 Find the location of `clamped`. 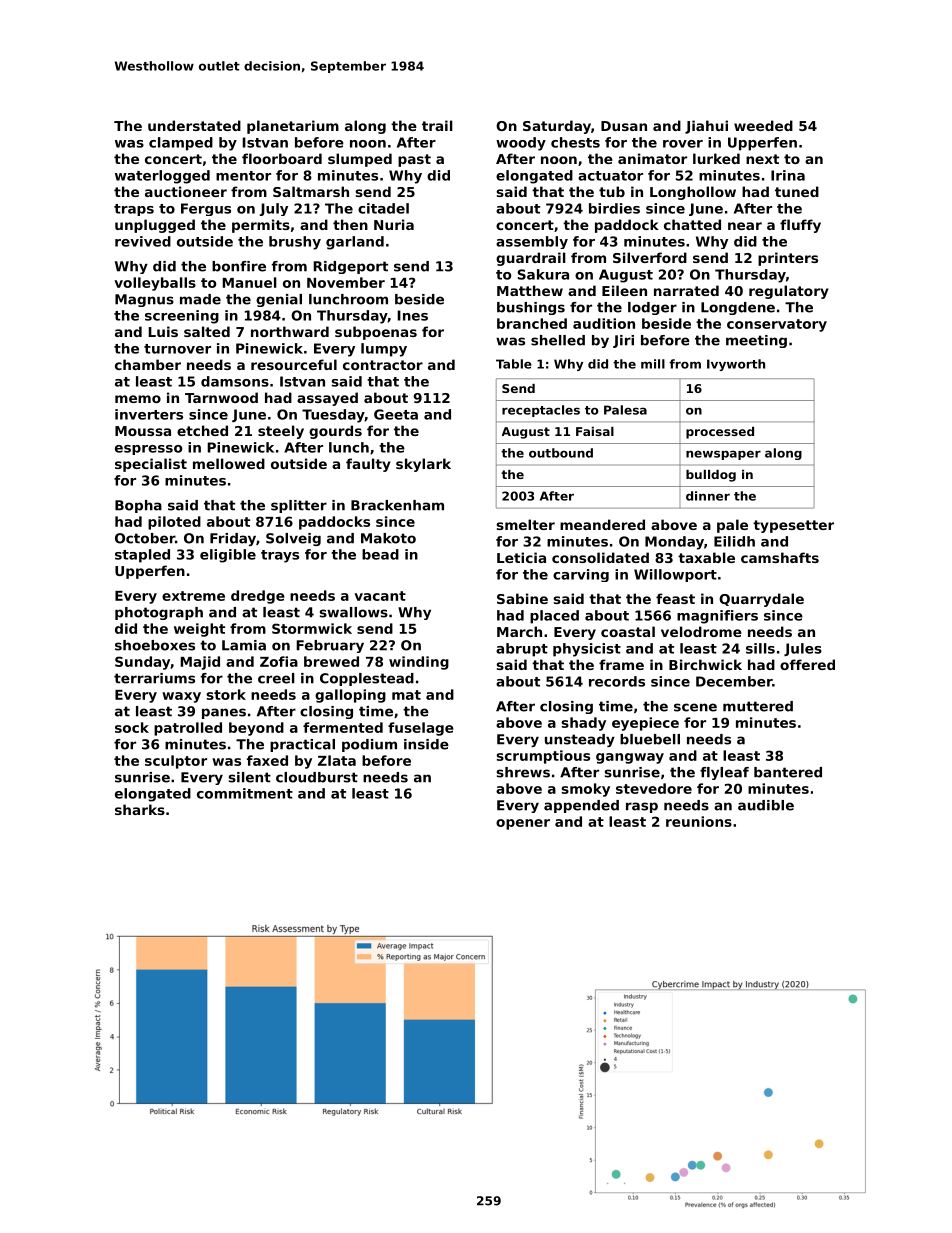

clamped is located at coordinates (181, 144).
